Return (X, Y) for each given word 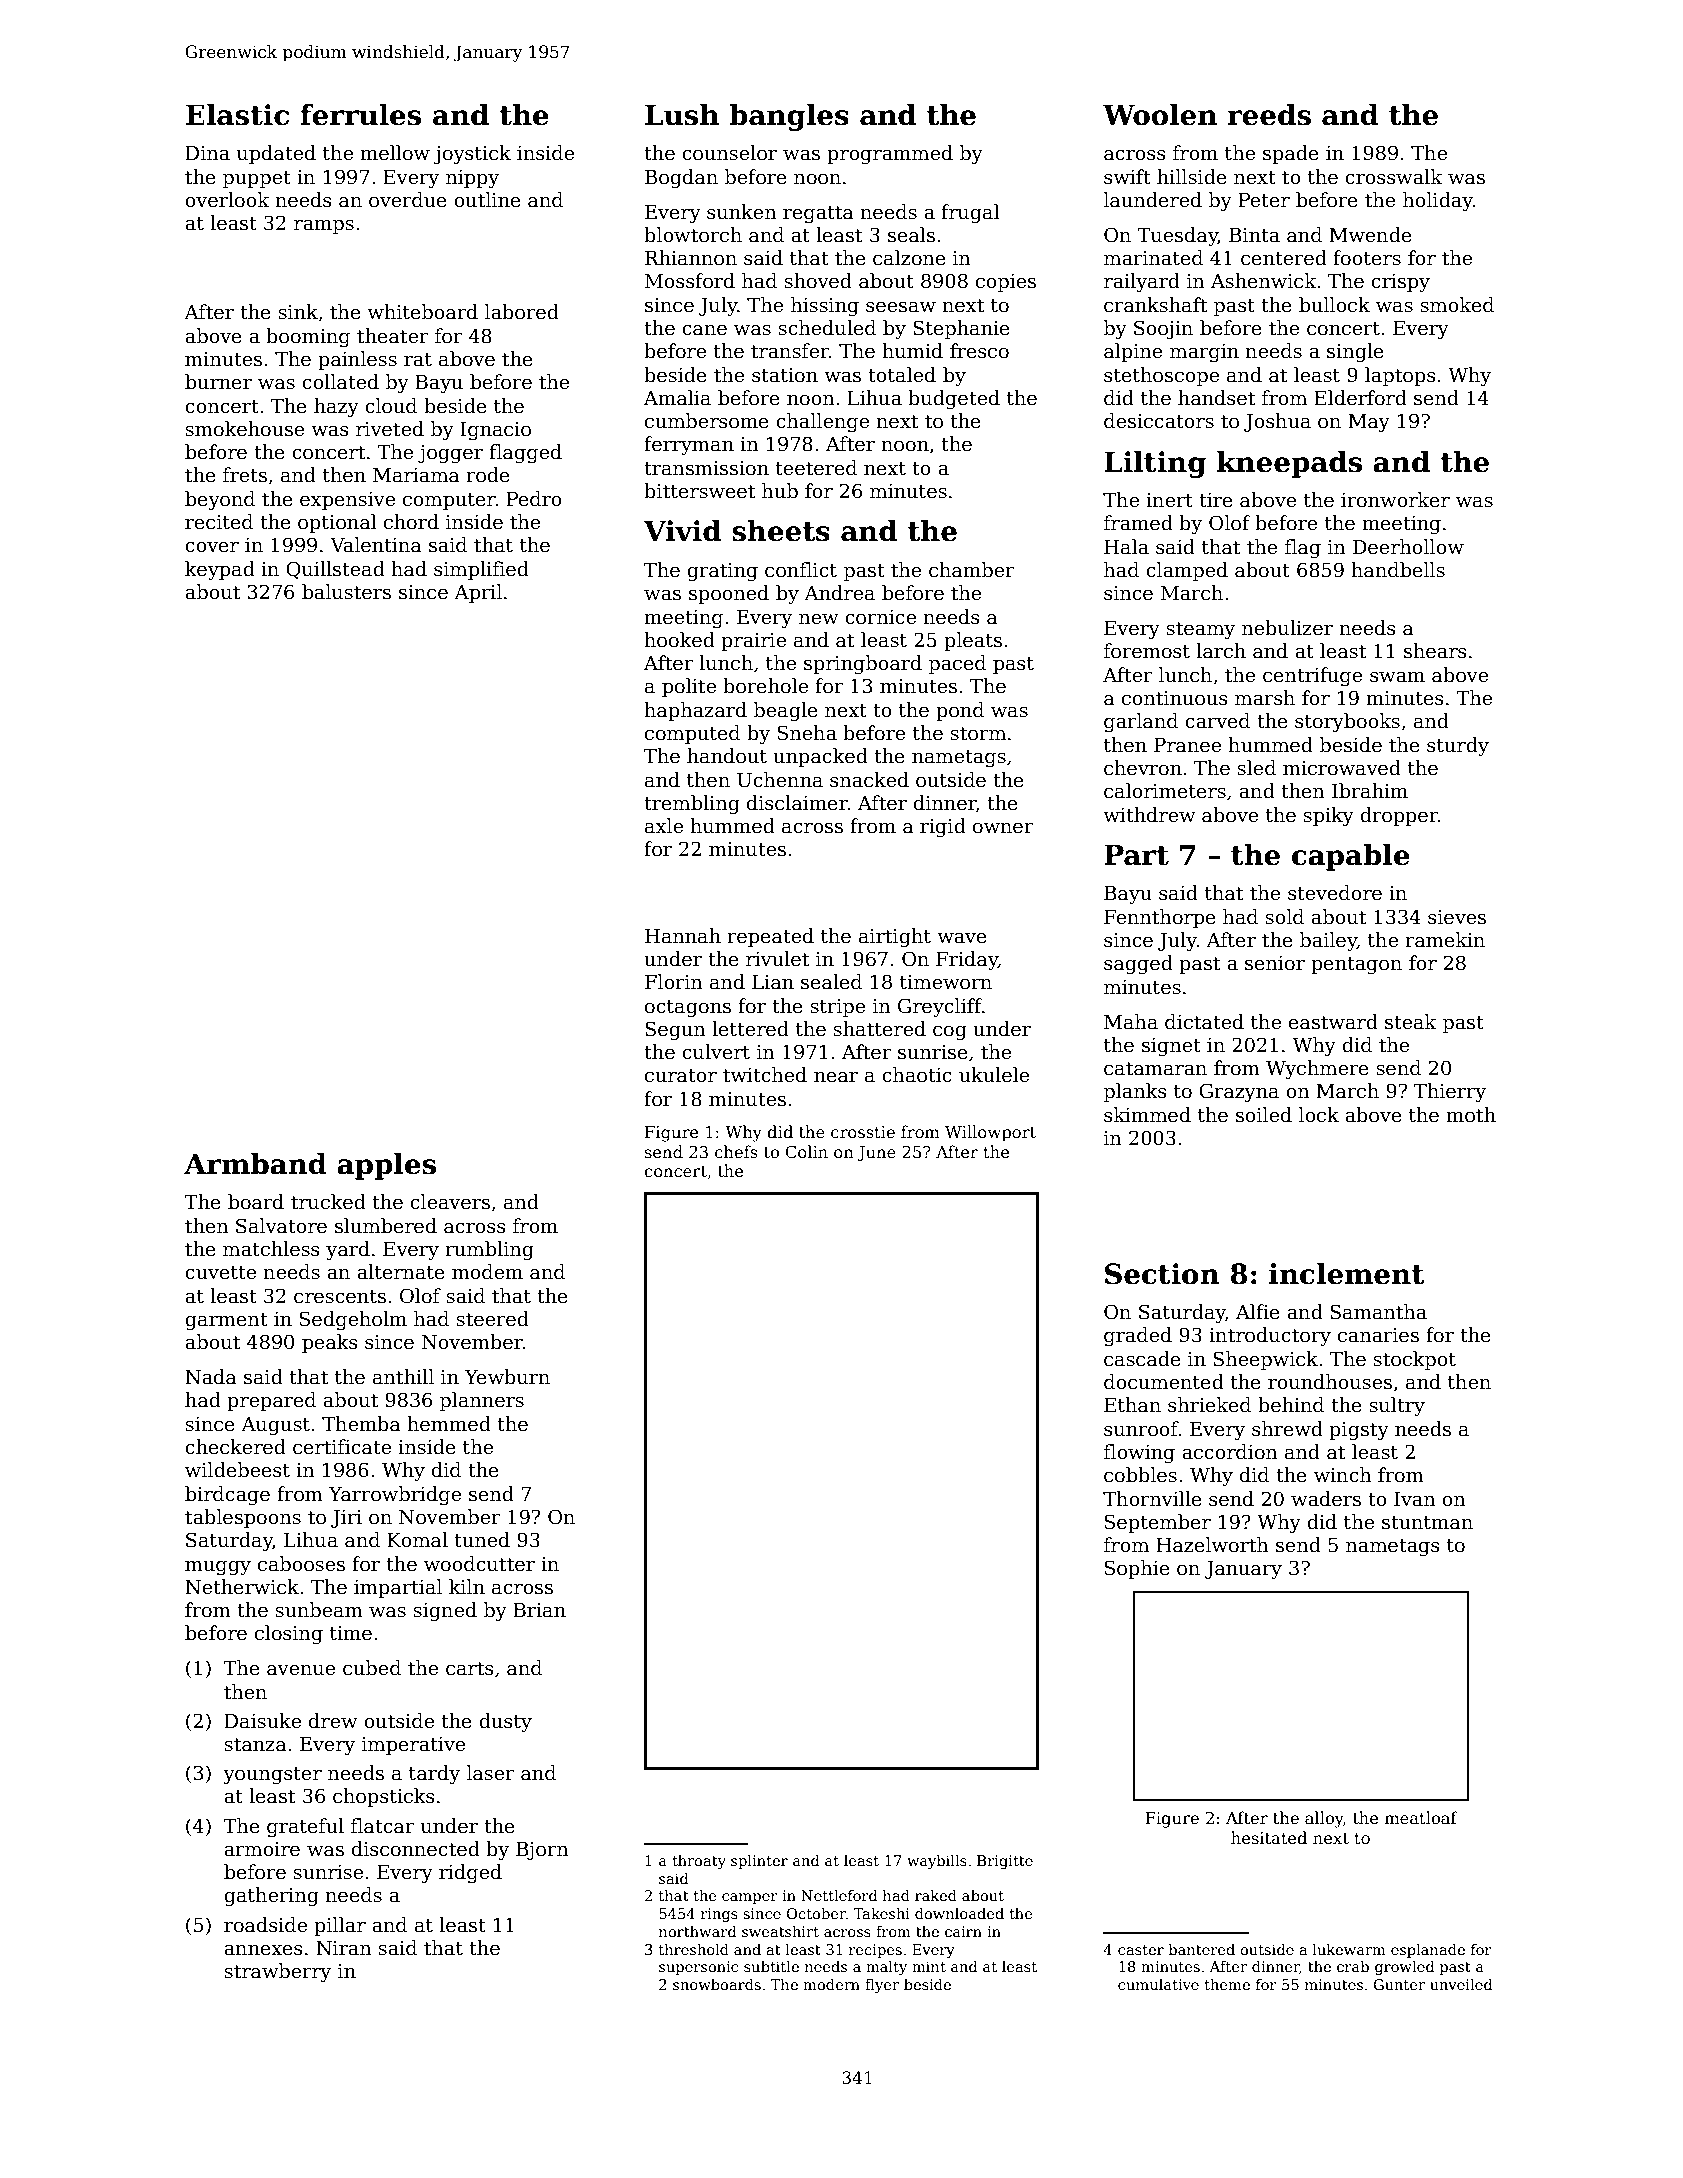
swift (1127, 177)
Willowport (990, 1133)
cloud (391, 406)
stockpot (1414, 1360)
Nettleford (839, 1895)
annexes (263, 1950)
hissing (825, 306)
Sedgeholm (353, 1320)
